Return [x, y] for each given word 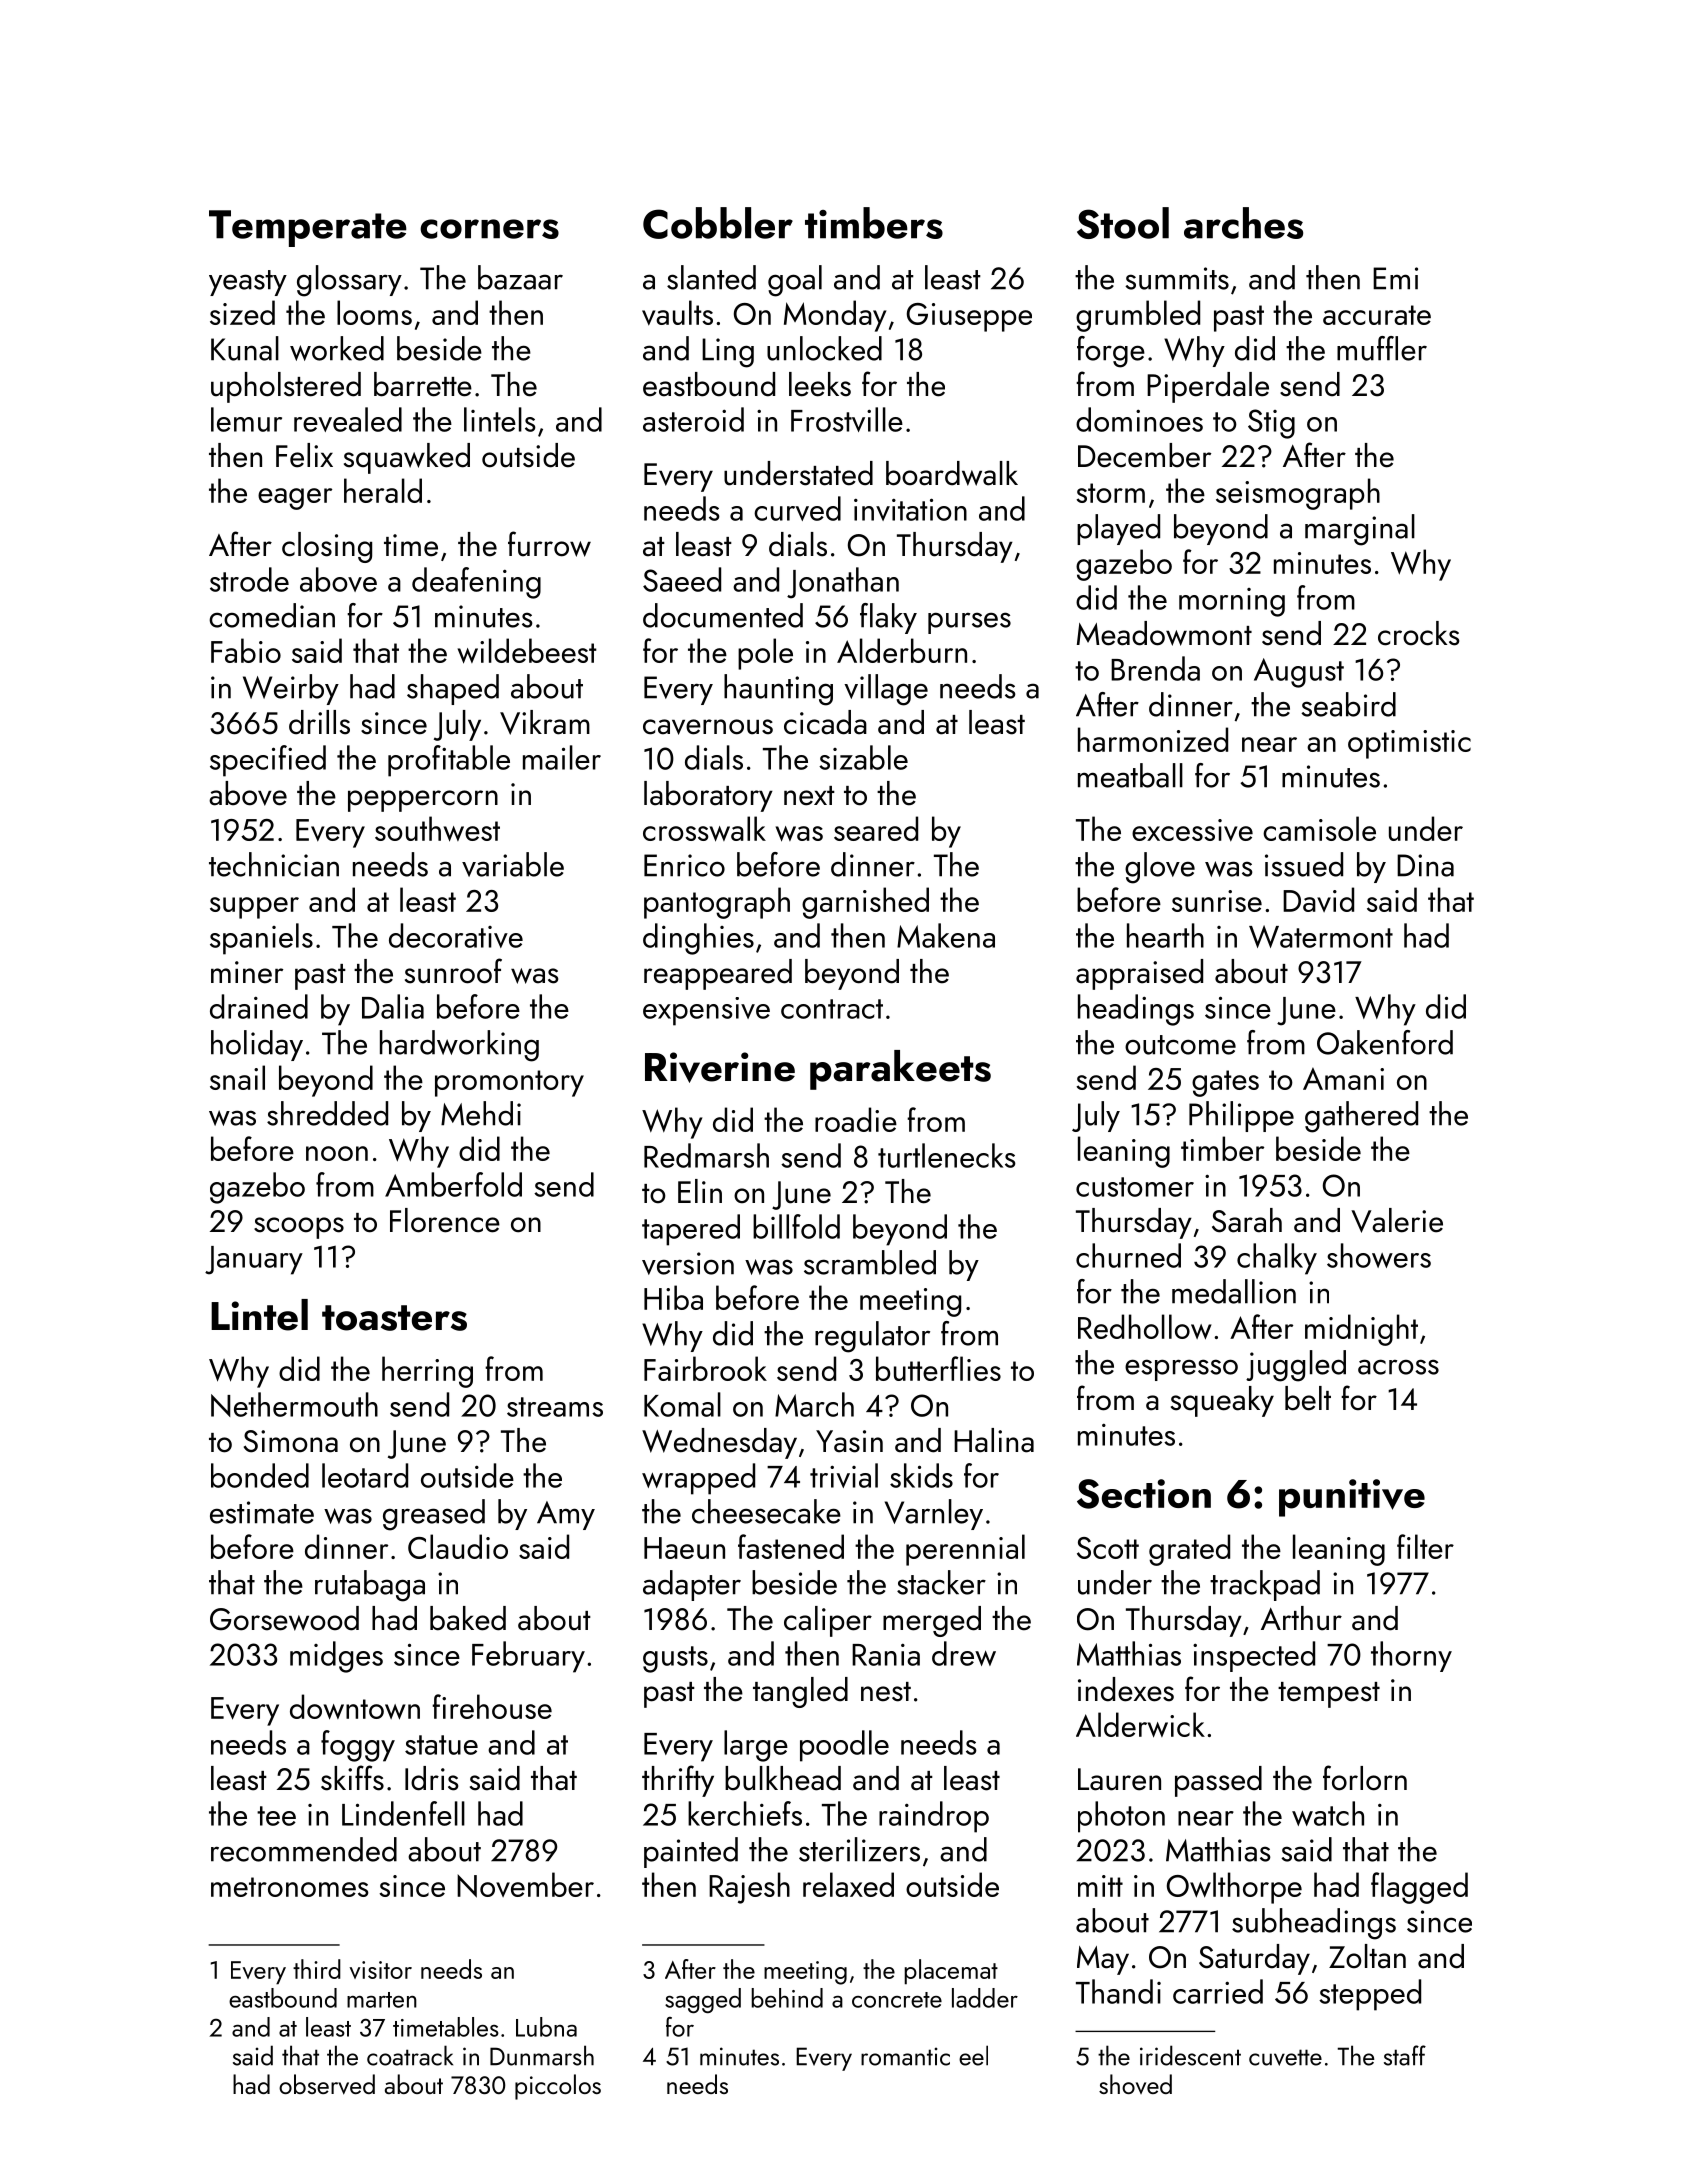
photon [1121, 1817]
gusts [675, 1659]
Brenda [1155, 668]
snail [237, 1077]
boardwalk [952, 473]
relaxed [848, 1884]
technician [274, 864]
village [886, 690]
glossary [349, 281]
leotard [365, 1475]
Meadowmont [1164, 633]
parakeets [900, 1070]
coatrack [410, 2055]
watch [1328, 1813]
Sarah [1247, 1220]
